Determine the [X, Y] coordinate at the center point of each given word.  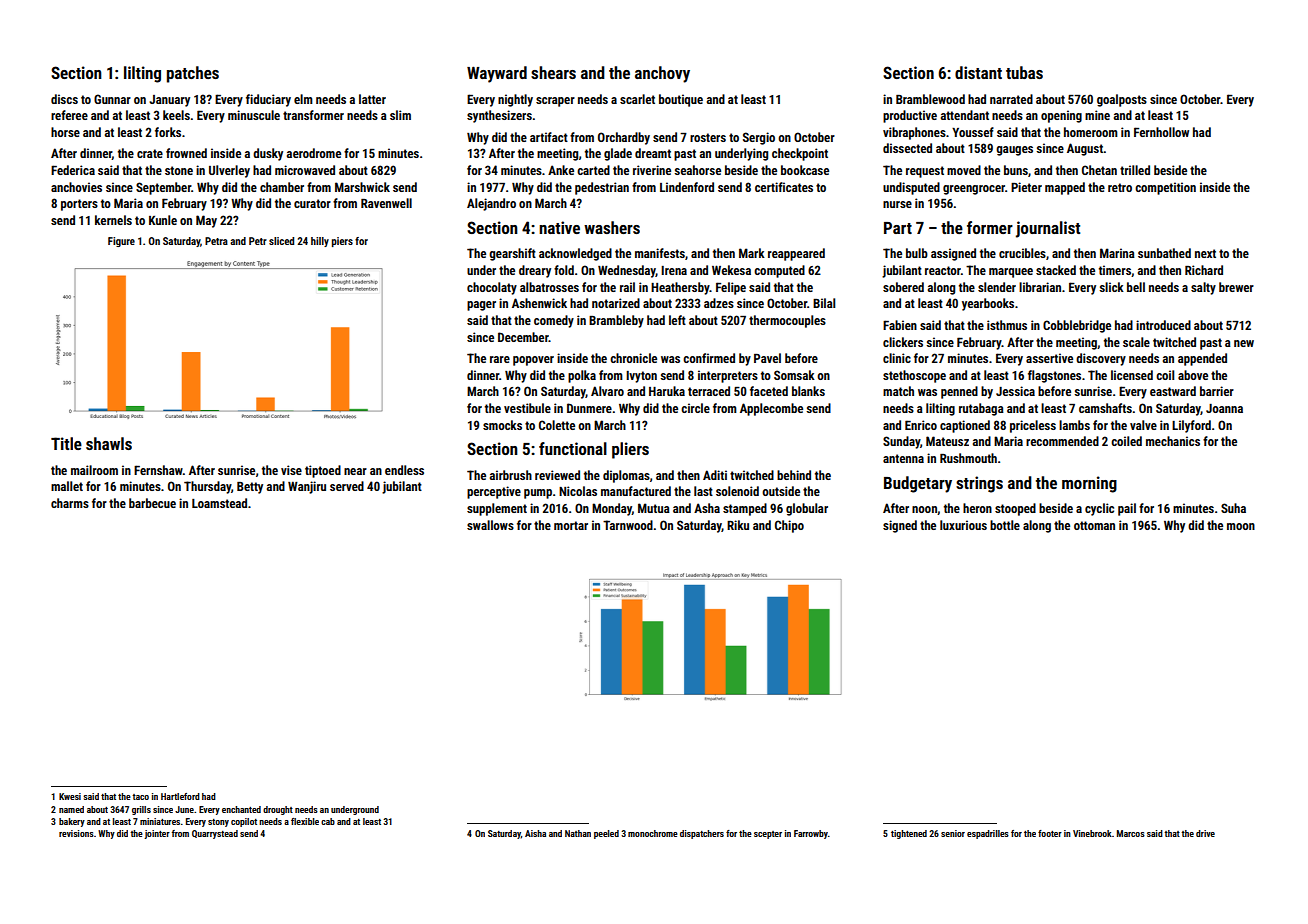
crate [150, 153]
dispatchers [702, 834]
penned [959, 392]
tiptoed [323, 471]
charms [70, 503]
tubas [1024, 72]
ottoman [1094, 525]
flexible [305, 821]
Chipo [789, 526]
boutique [681, 100]
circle [695, 408]
